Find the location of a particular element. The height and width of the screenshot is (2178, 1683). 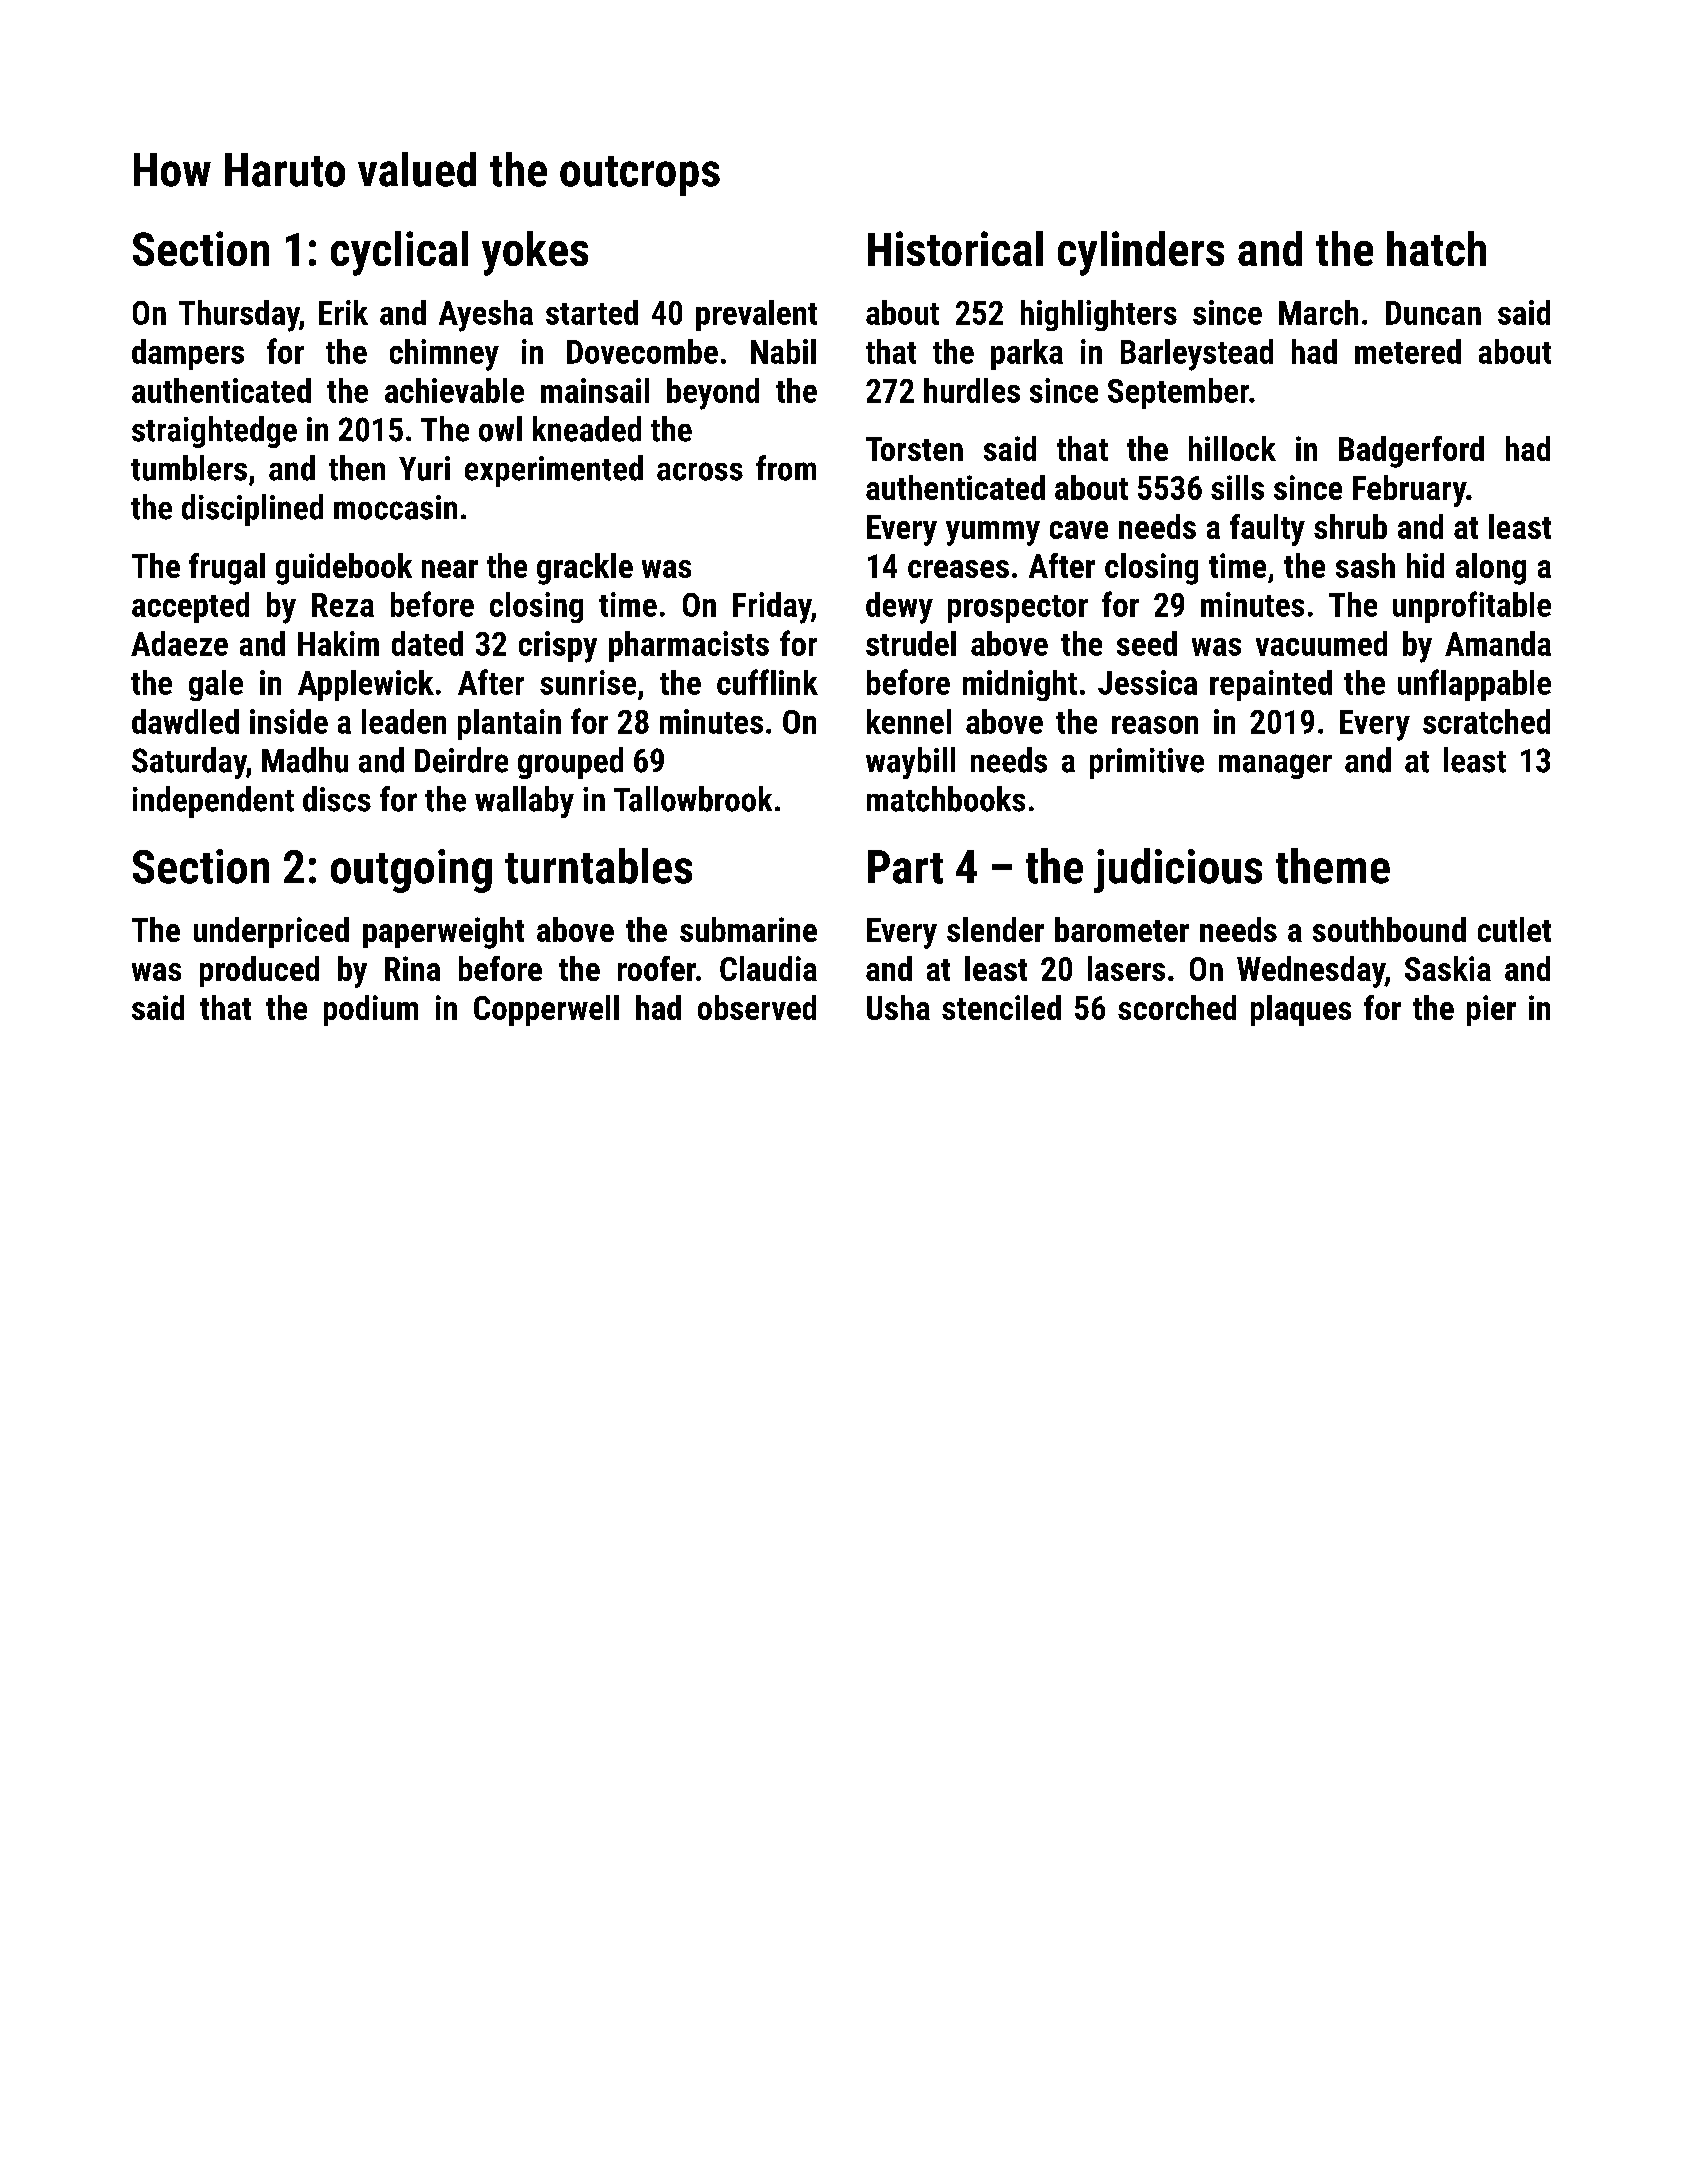

cufflink is located at coordinates (767, 682).
